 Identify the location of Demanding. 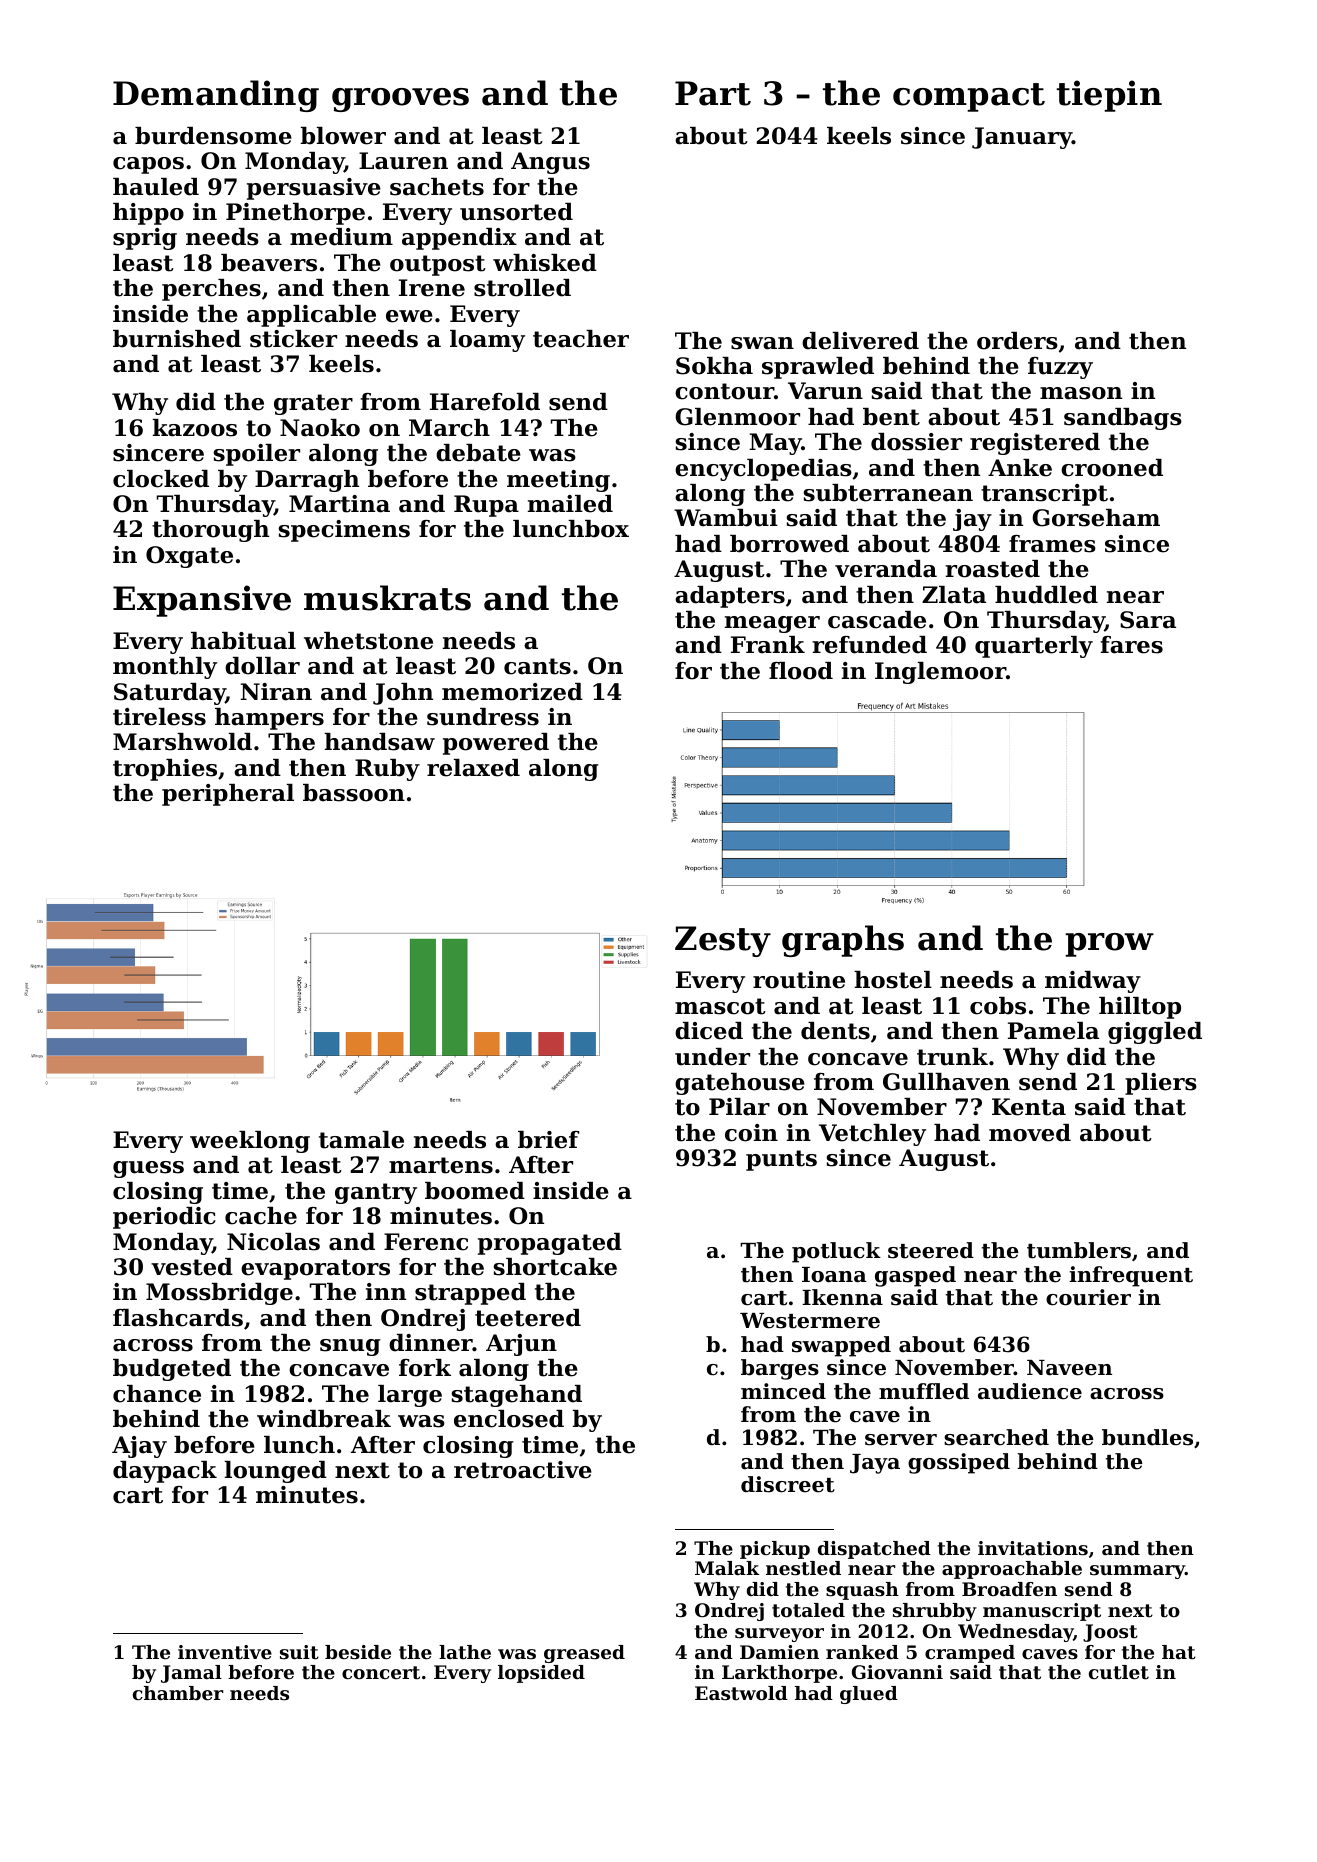
(216, 96).
